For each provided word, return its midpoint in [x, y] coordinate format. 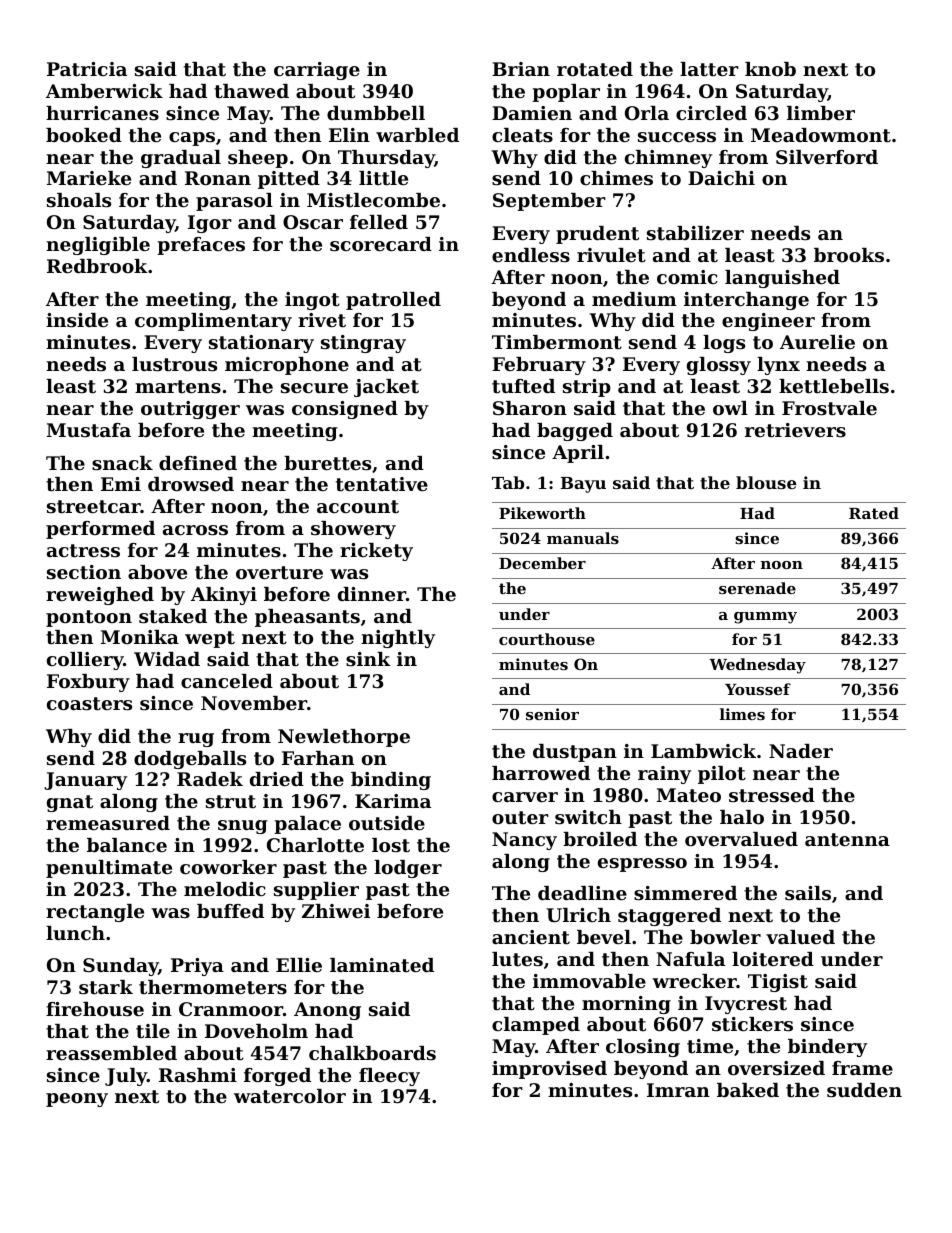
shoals [79, 200]
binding [391, 781]
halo [742, 817]
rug [196, 740]
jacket [386, 388]
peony [77, 1100]
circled [711, 113]
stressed [772, 795]
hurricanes [102, 113]
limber [821, 113]
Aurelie [817, 342]
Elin [349, 135]
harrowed [541, 773]
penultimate [109, 869]
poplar [566, 93]
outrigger [190, 410]
